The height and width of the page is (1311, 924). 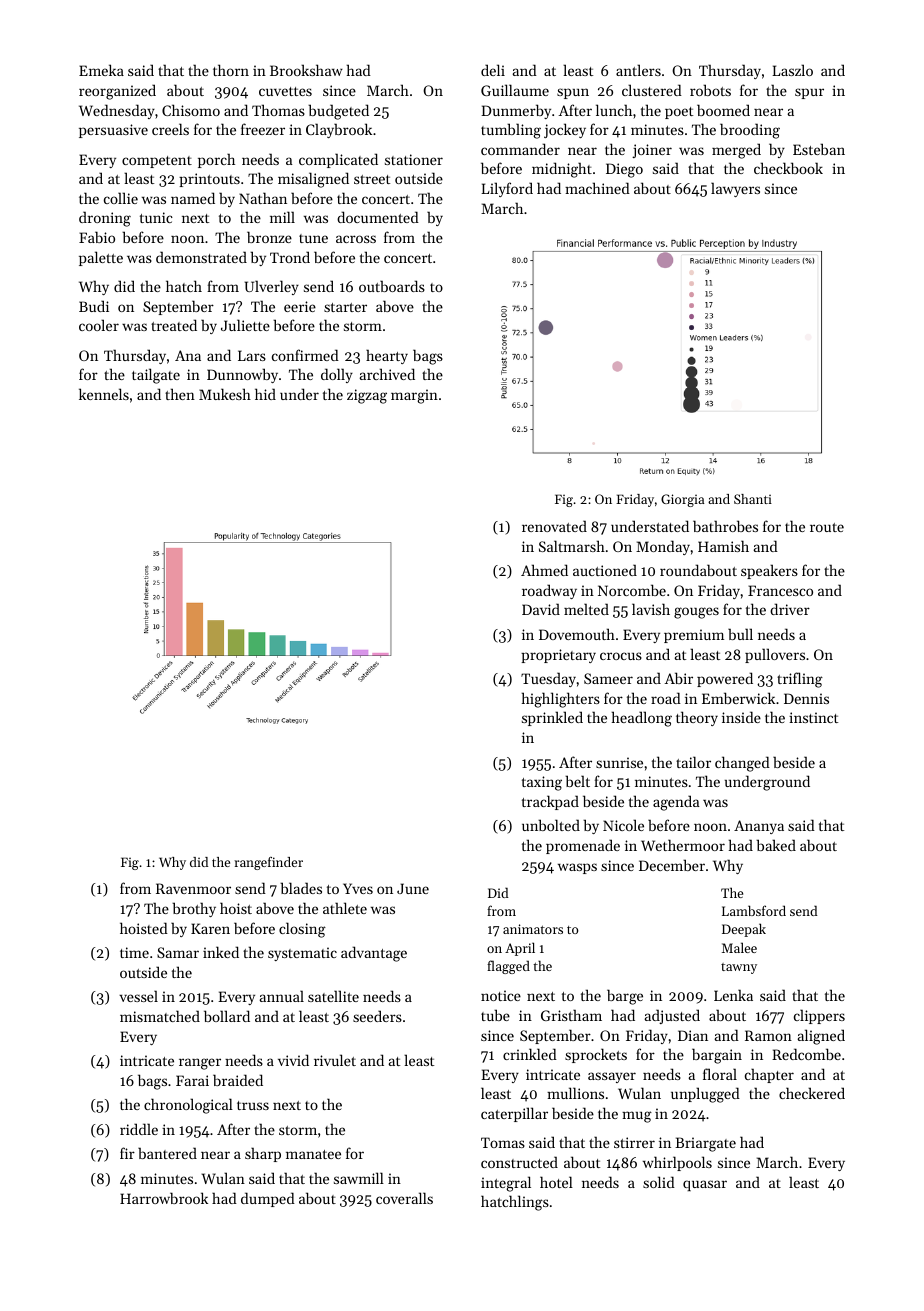 I want to click on unplugged, so click(x=705, y=1095).
